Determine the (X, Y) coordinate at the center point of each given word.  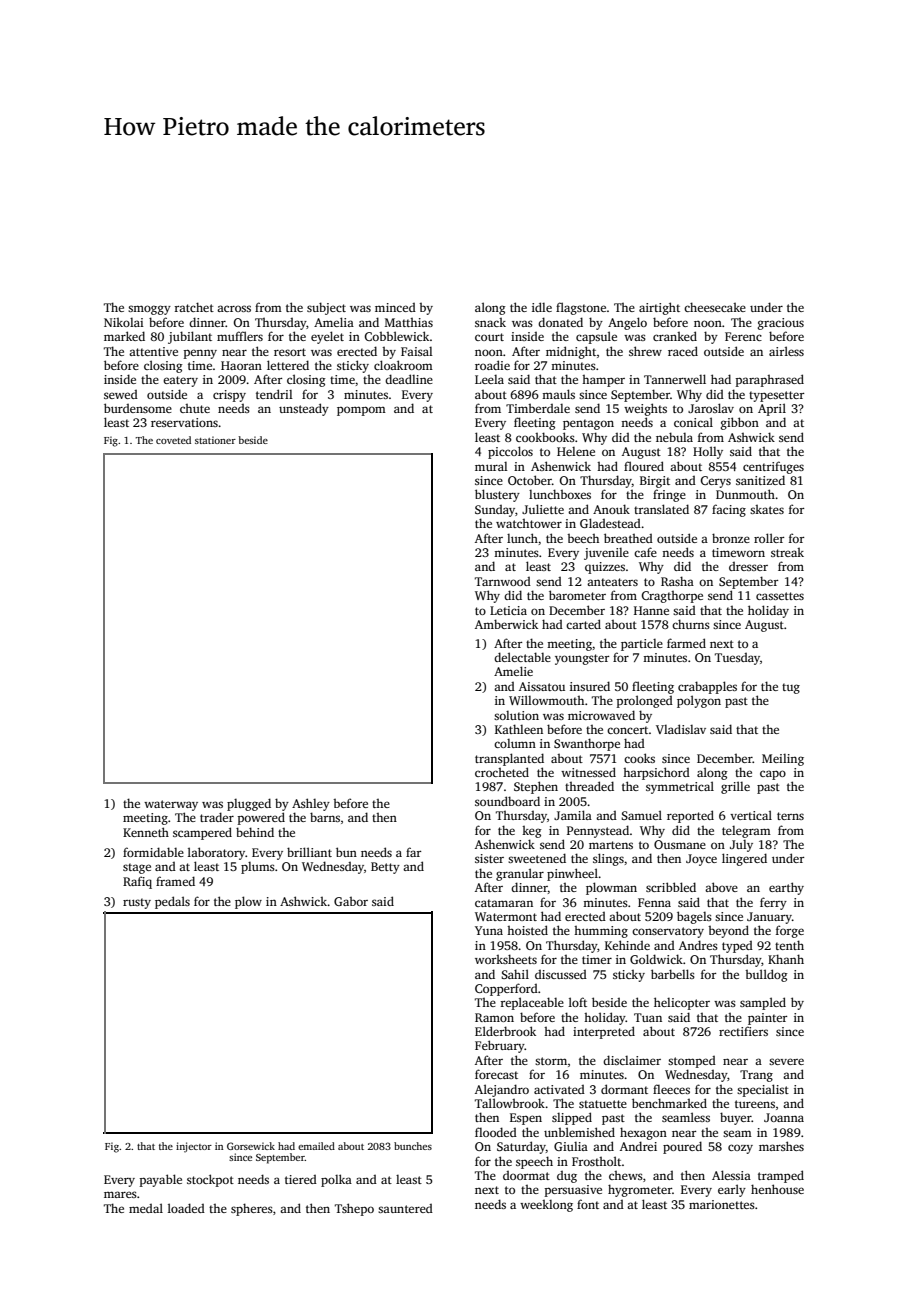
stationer (215, 440)
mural (491, 466)
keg (532, 832)
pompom (361, 411)
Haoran (241, 365)
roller (769, 538)
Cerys (715, 482)
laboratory (216, 853)
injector (194, 1147)
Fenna (654, 902)
